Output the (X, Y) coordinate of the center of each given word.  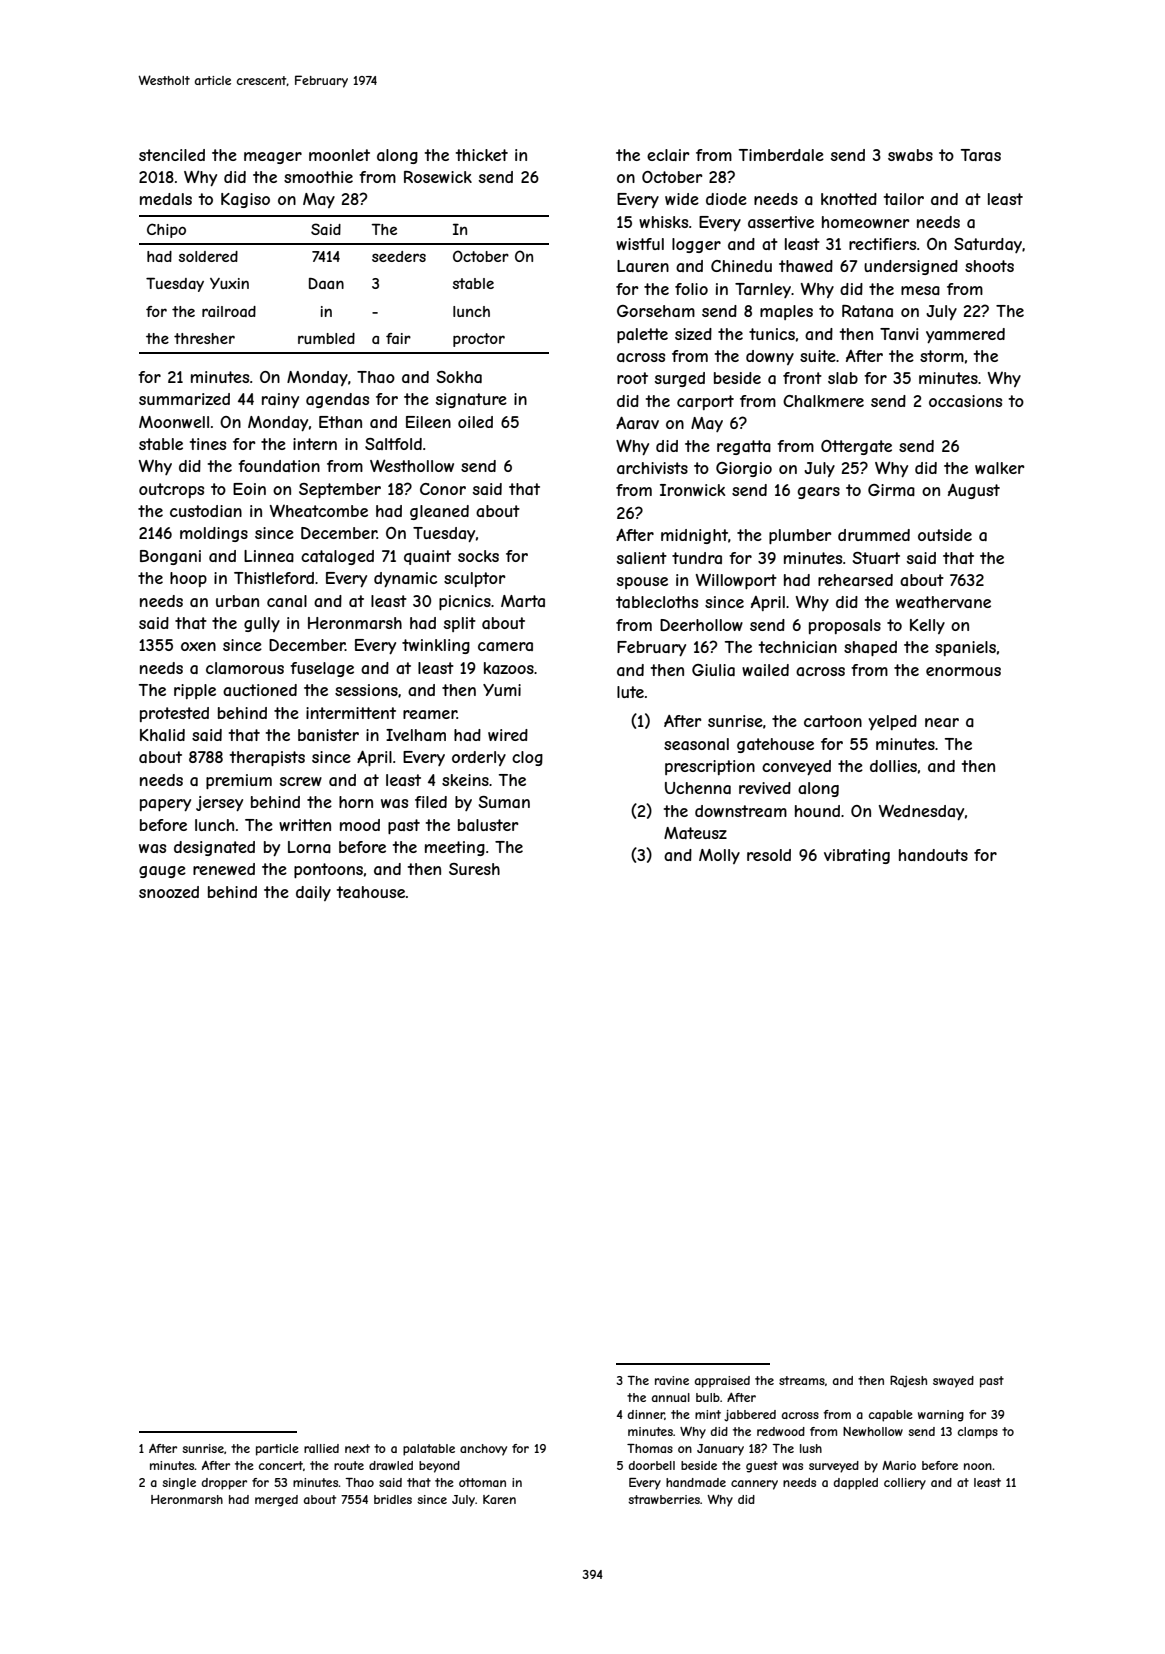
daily (313, 893)
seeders (399, 256)
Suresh (474, 869)
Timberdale (781, 155)
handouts (933, 855)
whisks (663, 222)
